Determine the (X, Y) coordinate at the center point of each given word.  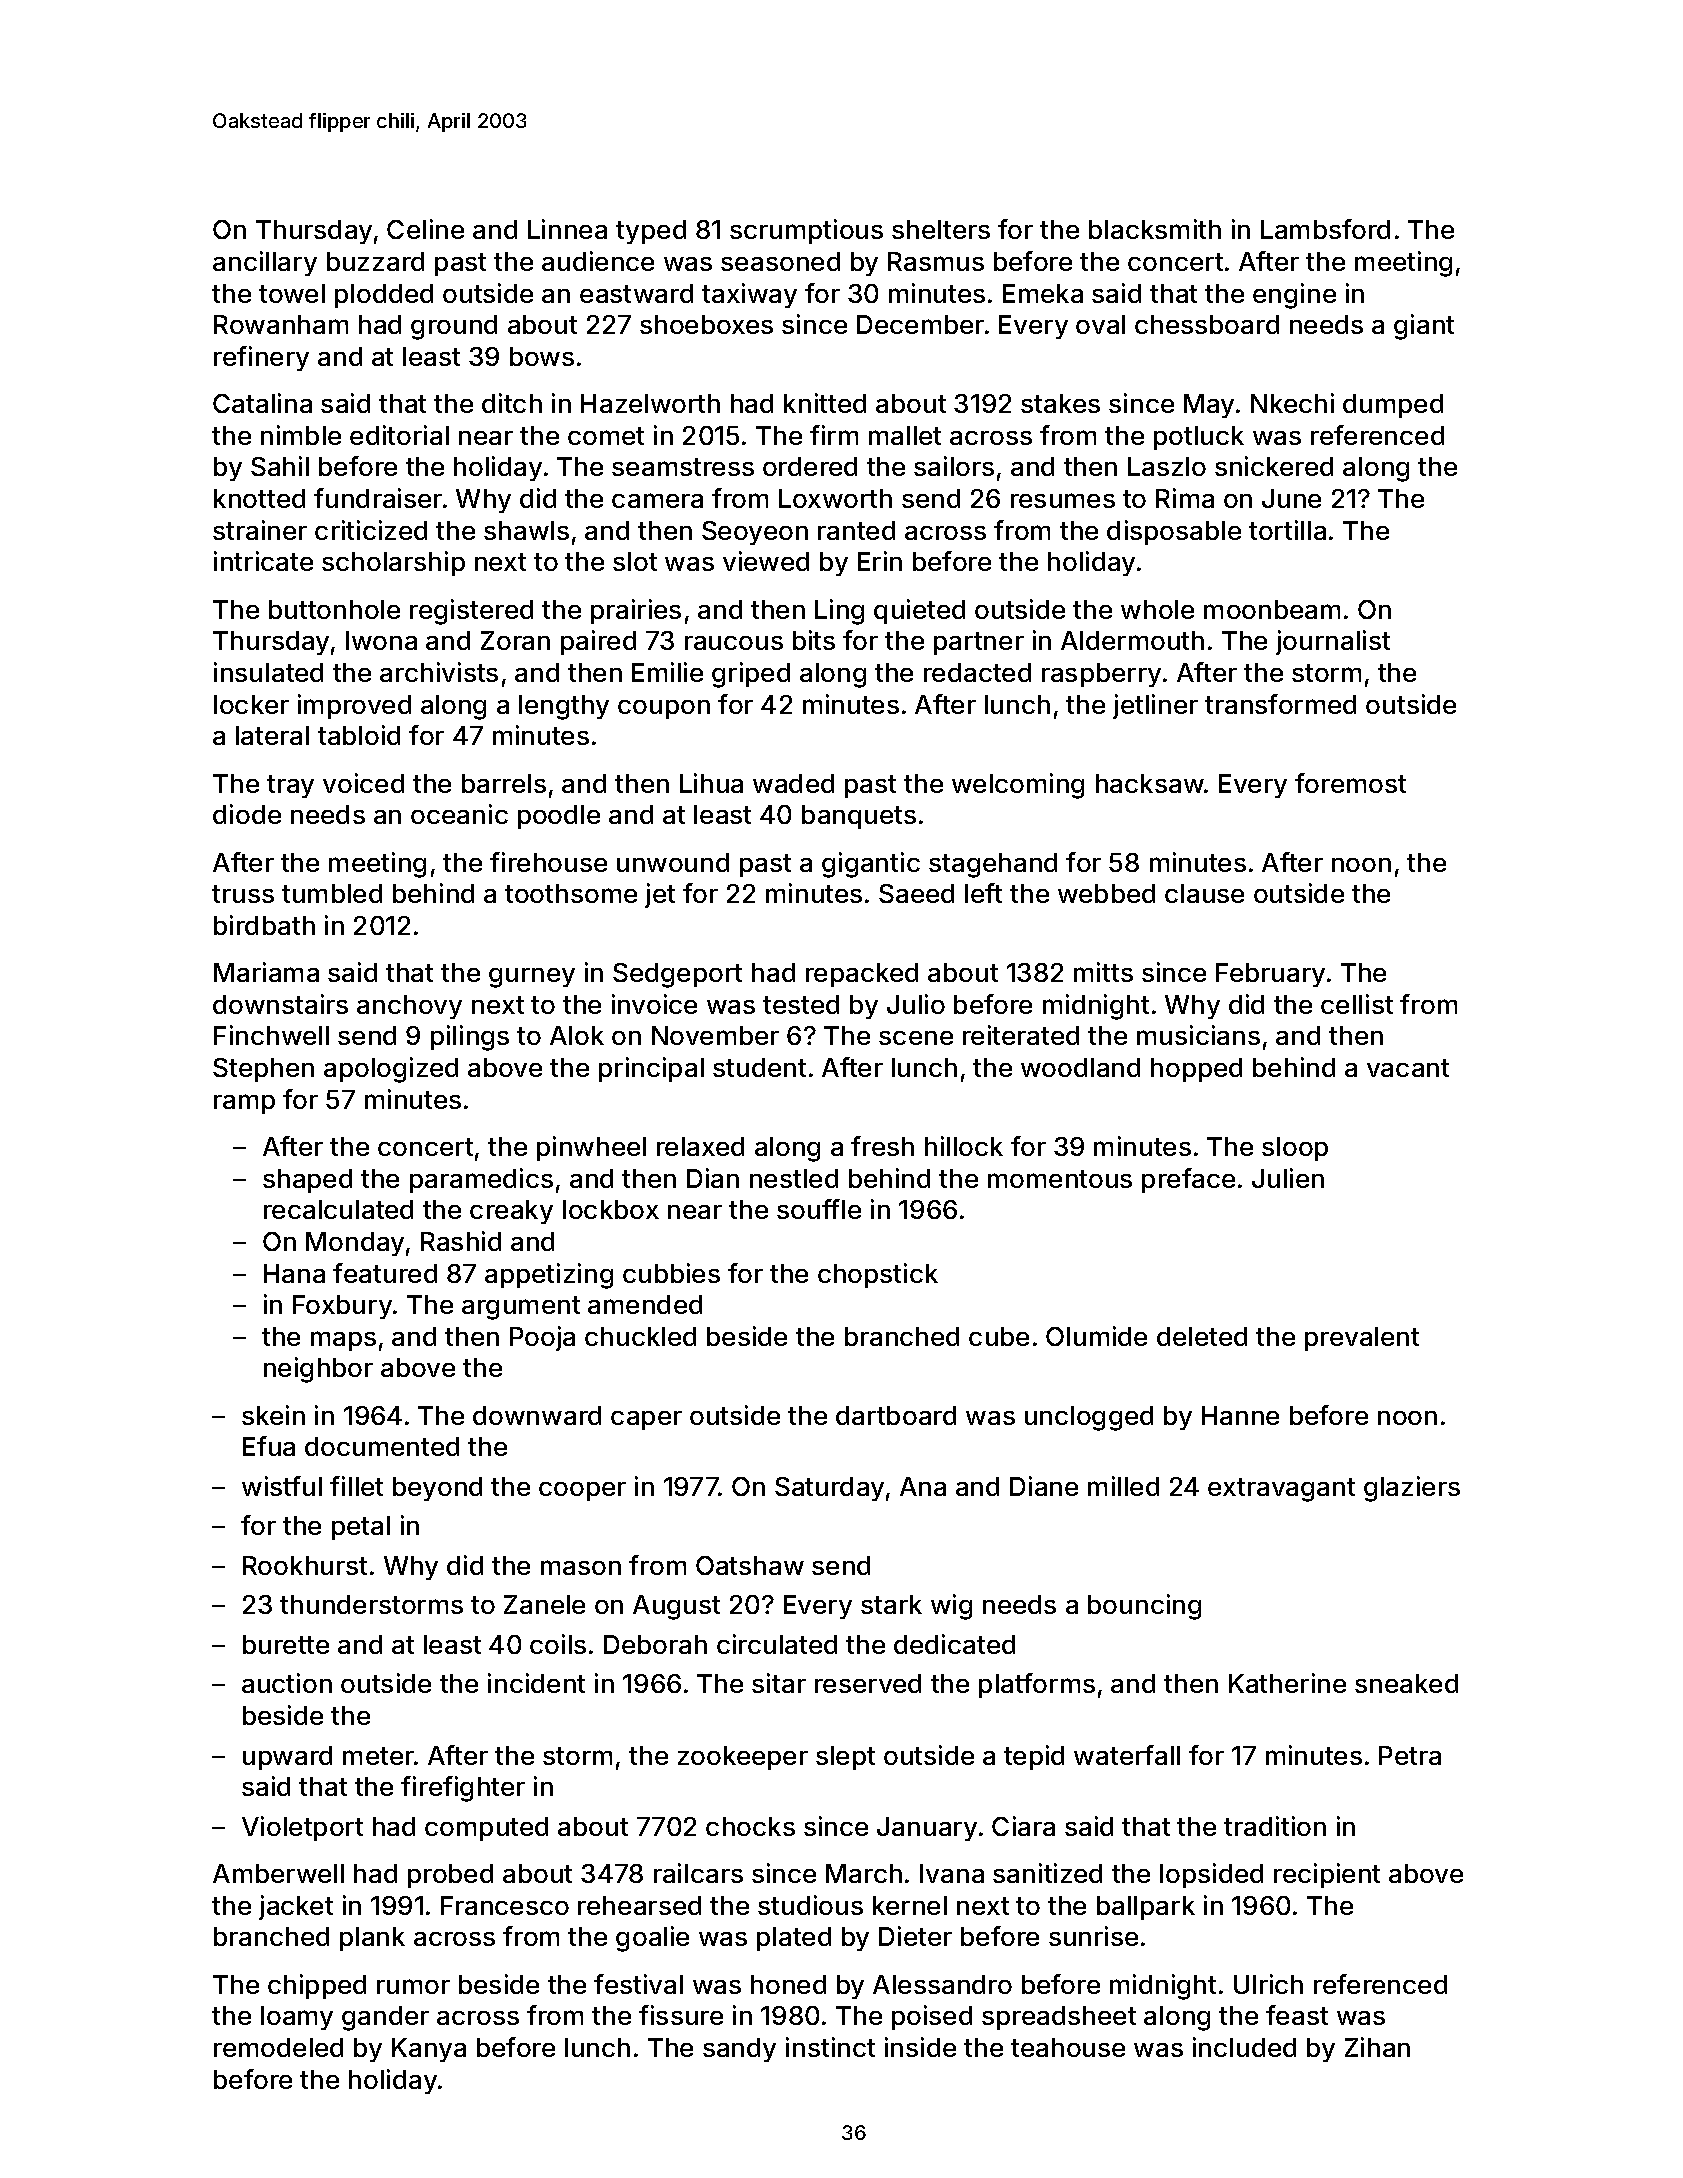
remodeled (278, 2047)
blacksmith (1155, 229)
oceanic (459, 814)
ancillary (265, 263)
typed (651, 232)
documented (382, 1446)
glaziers (1412, 1489)
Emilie (667, 672)
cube (999, 1336)
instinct (830, 2047)
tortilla (1287, 530)
